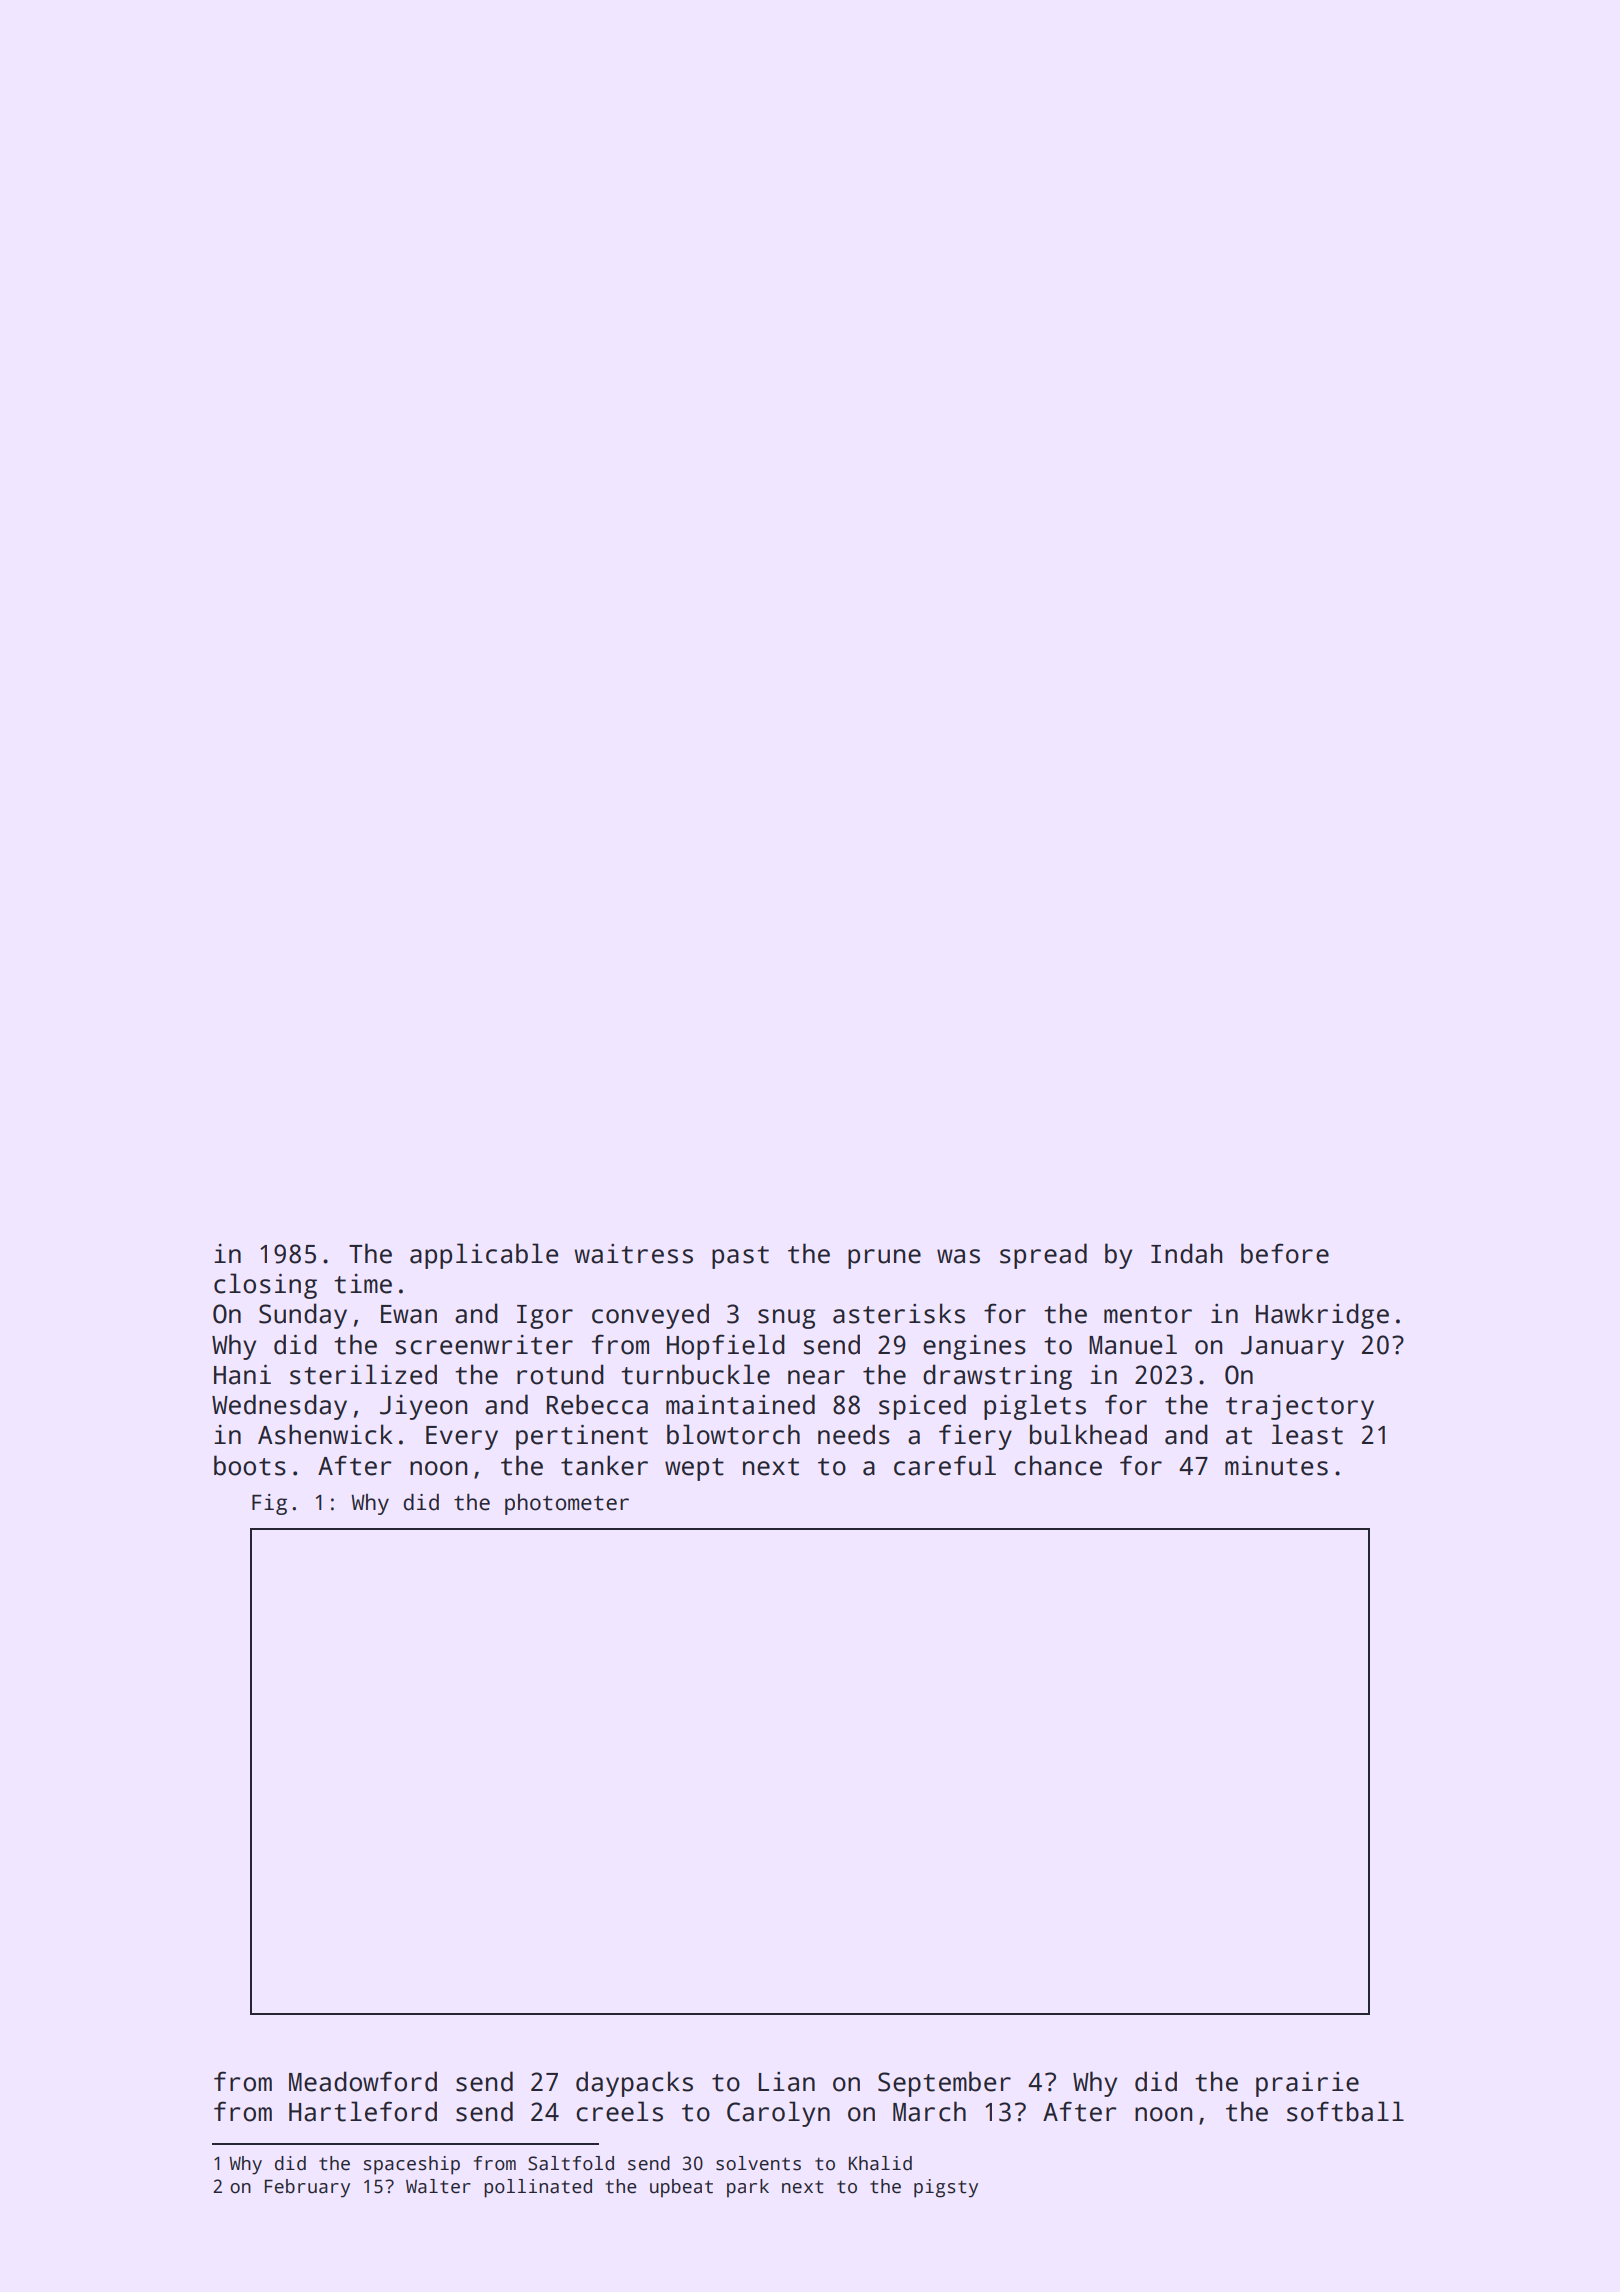 Image resolution: width=1620 pixels, height=2292 pixels. What do you see at coordinates (958, 1256) in the document?
I see `was` at bounding box center [958, 1256].
